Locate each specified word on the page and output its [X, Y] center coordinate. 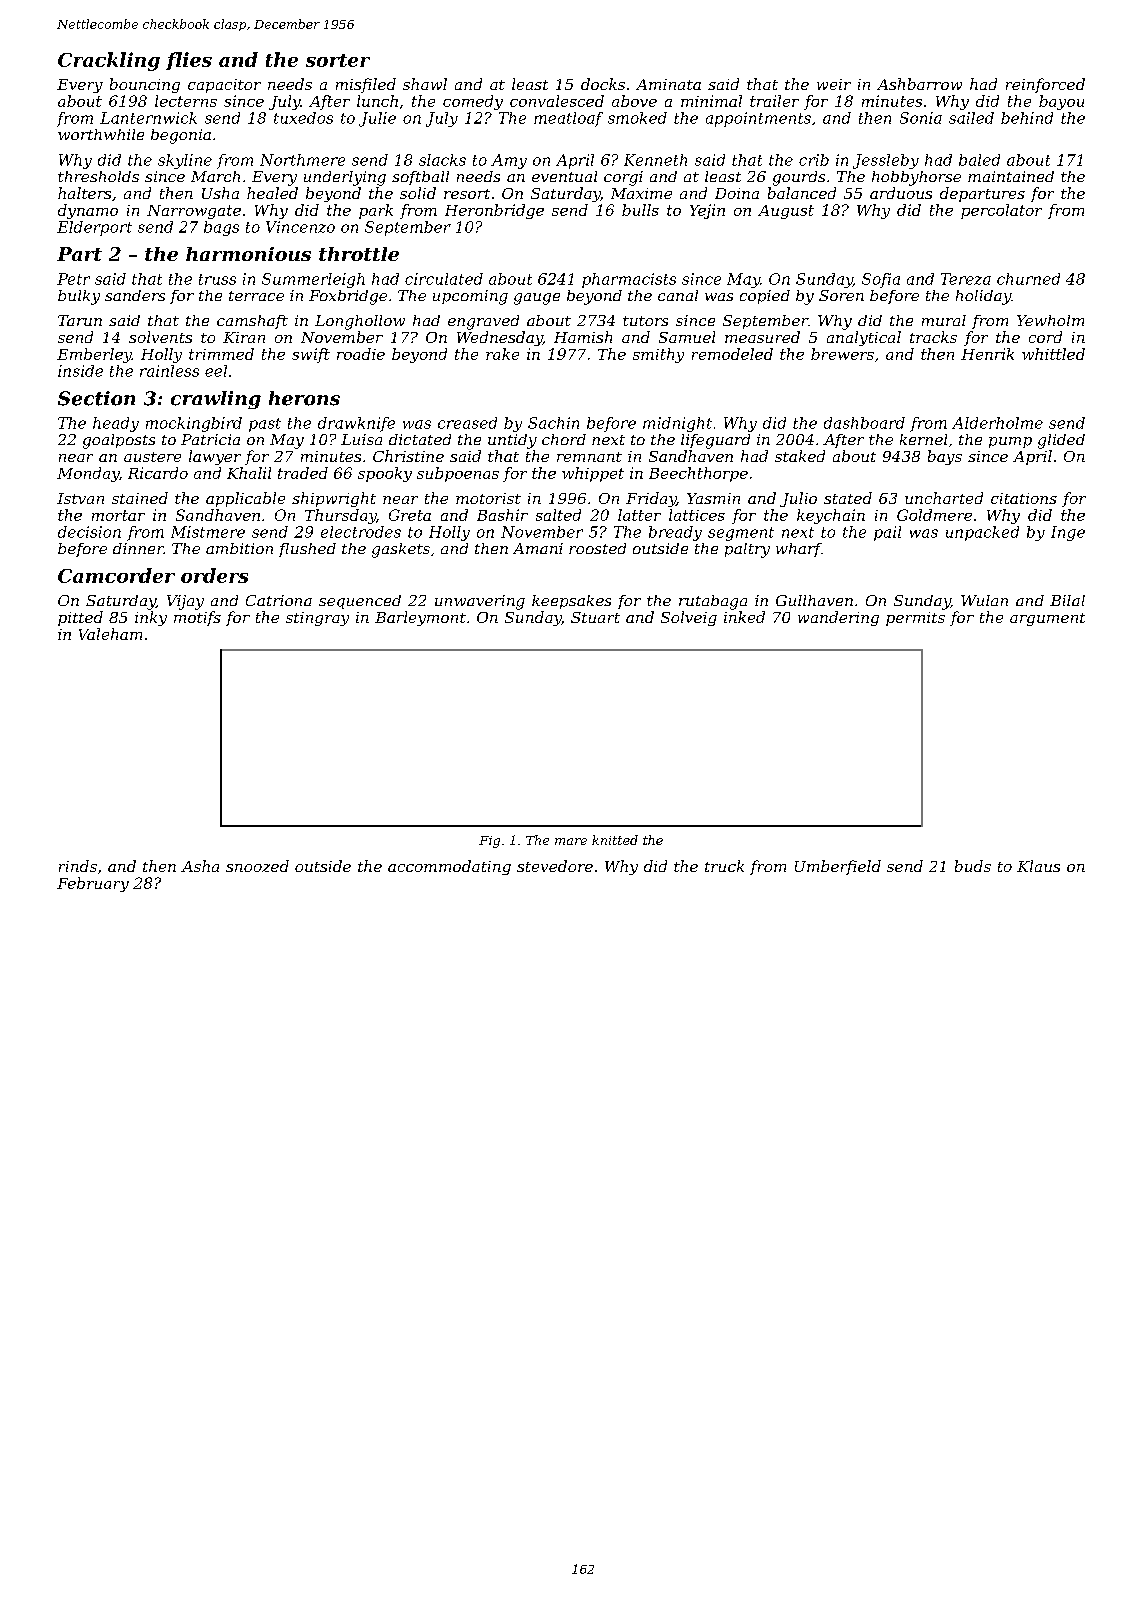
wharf [799, 550]
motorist [488, 498]
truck [724, 866]
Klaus [1038, 866]
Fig [489, 842]
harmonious [248, 254]
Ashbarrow [919, 84]
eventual [564, 176]
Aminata [668, 84]
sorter [338, 60]
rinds [78, 866]
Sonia [921, 118]
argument [1047, 619]
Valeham [110, 634]
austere [152, 457]
